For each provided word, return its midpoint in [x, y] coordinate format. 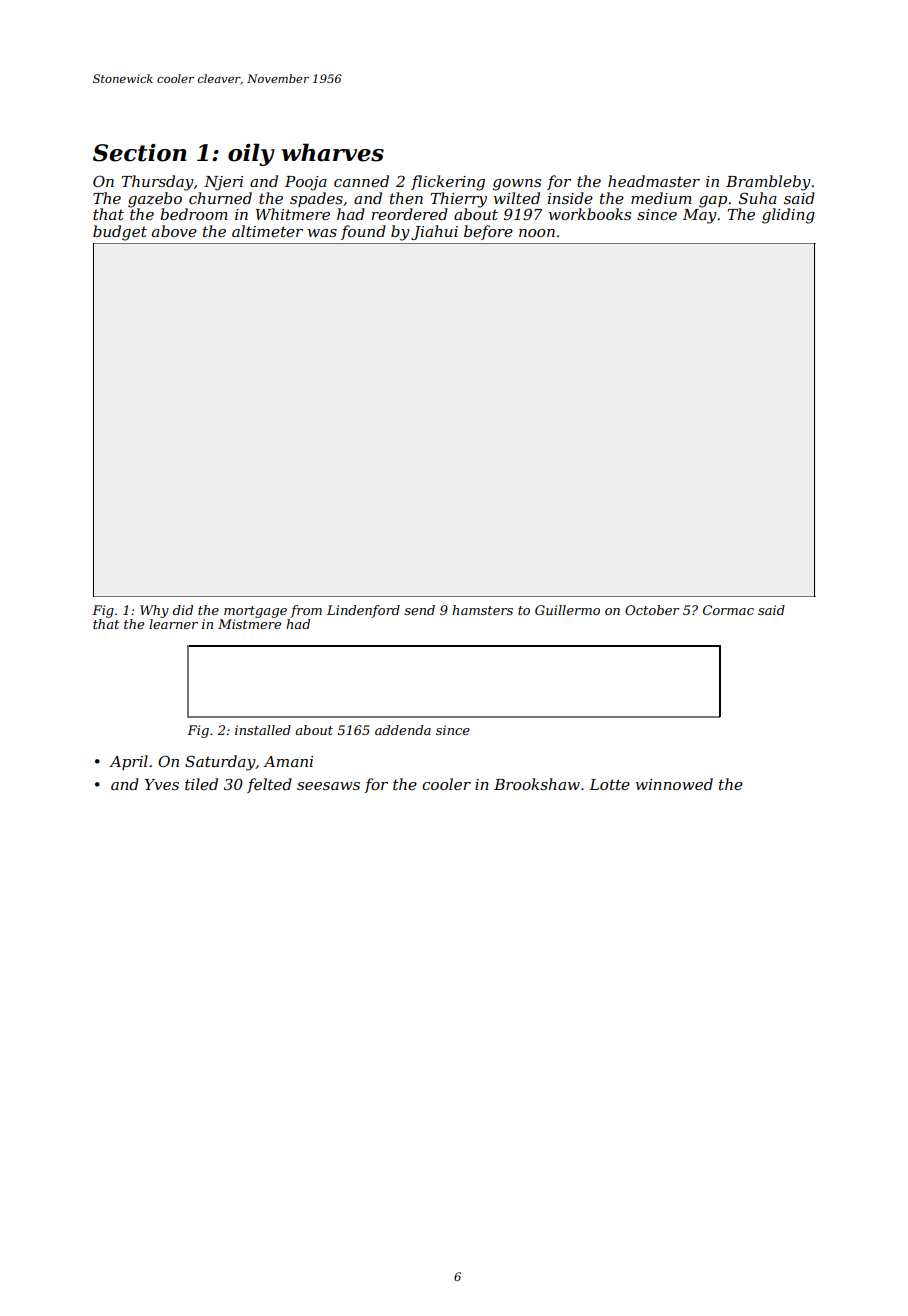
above [174, 231]
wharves [333, 152]
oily [251, 154]
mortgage [255, 612]
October [652, 610]
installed [263, 730]
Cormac [728, 610]
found [363, 232]
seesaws [328, 786]
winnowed [674, 784]
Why [154, 611]
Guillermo [567, 610]
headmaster [654, 181]
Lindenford [363, 611]
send [419, 610]
